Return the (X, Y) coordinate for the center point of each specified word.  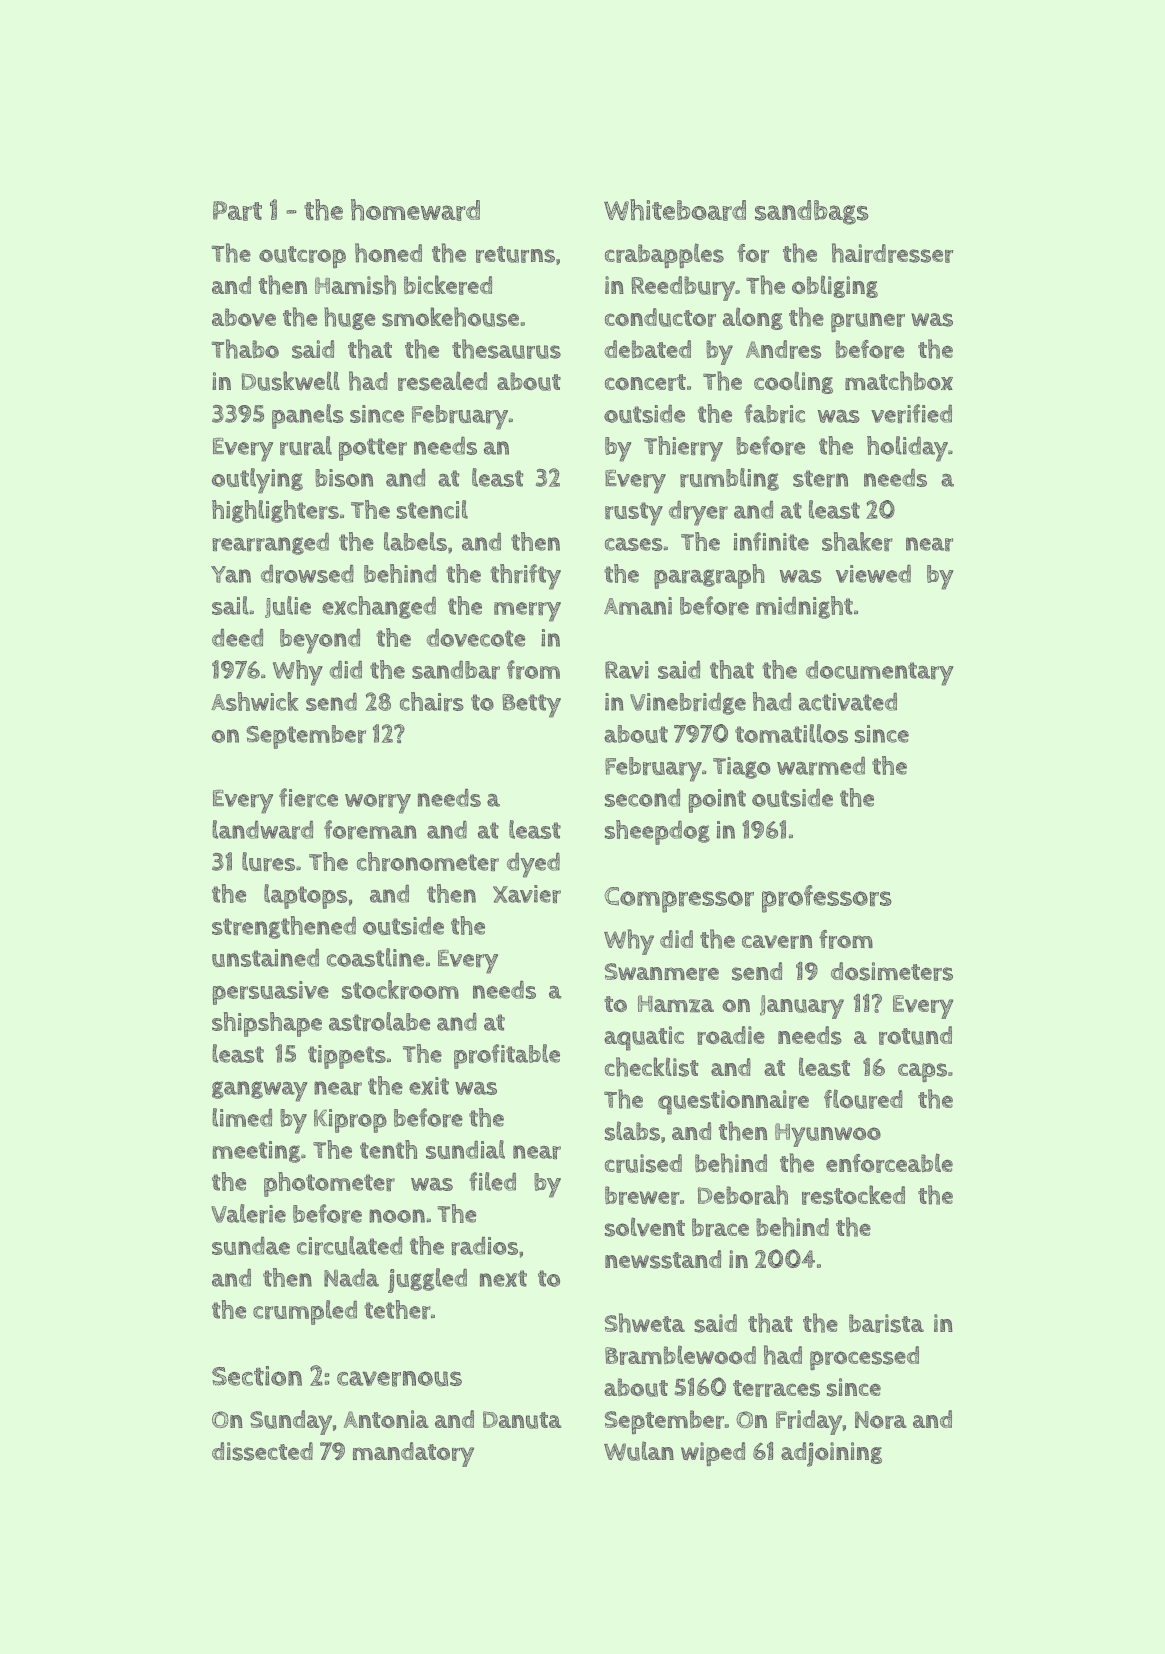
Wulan (639, 1451)
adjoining (831, 1454)
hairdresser (892, 253)
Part (237, 211)
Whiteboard (675, 210)
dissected (262, 1451)
